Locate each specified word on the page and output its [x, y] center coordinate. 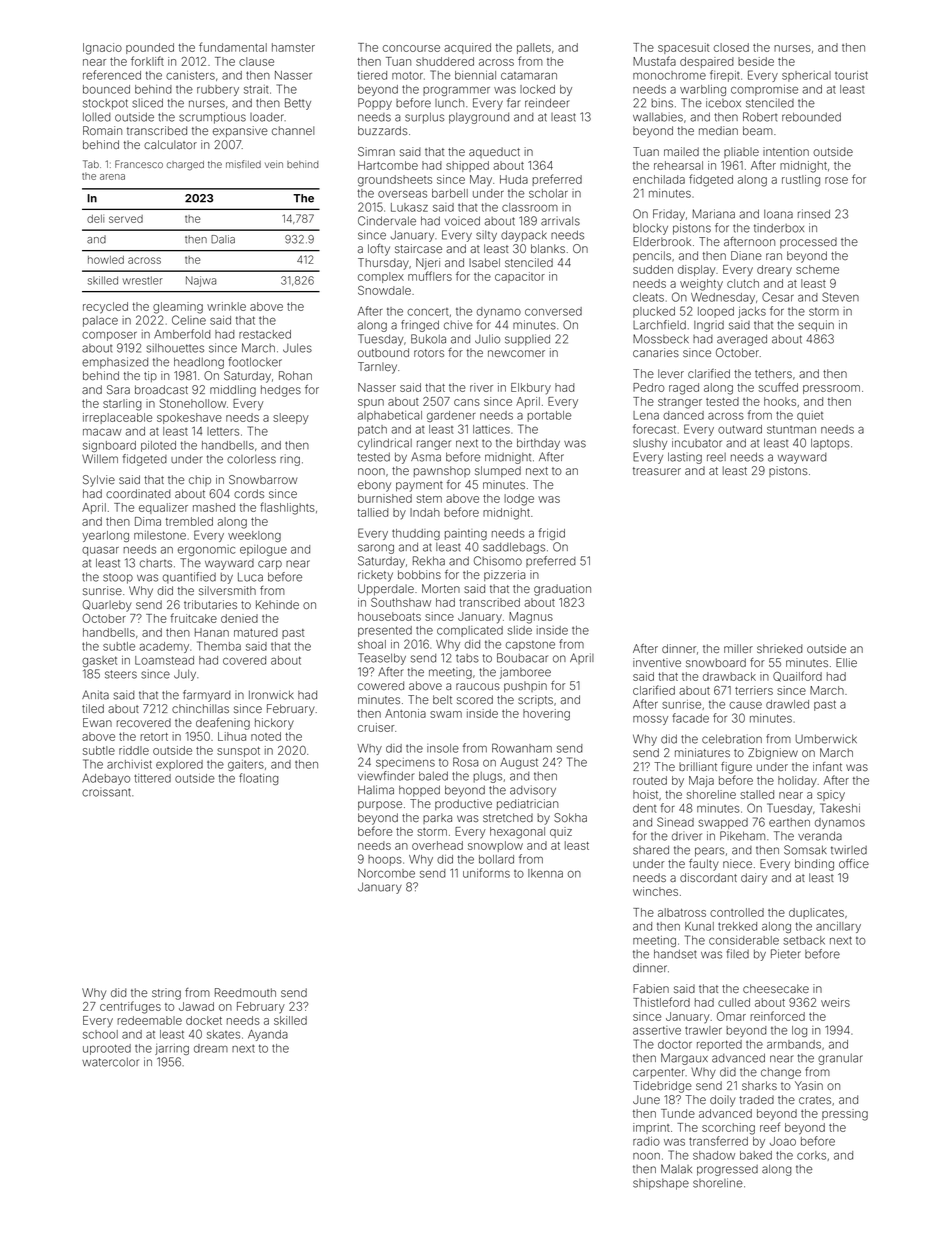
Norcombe [386, 873]
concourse [411, 48]
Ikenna [545, 873]
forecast [654, 429]
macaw [102, 432]
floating [258, 779]
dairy [754, 879]
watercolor [110, 1062]
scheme [817, 269]
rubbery [218, 90]
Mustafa [654, 61]
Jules [297, 348]
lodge [519, 500]
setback [804, 940]
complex [381, 277]
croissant [106, 792]
